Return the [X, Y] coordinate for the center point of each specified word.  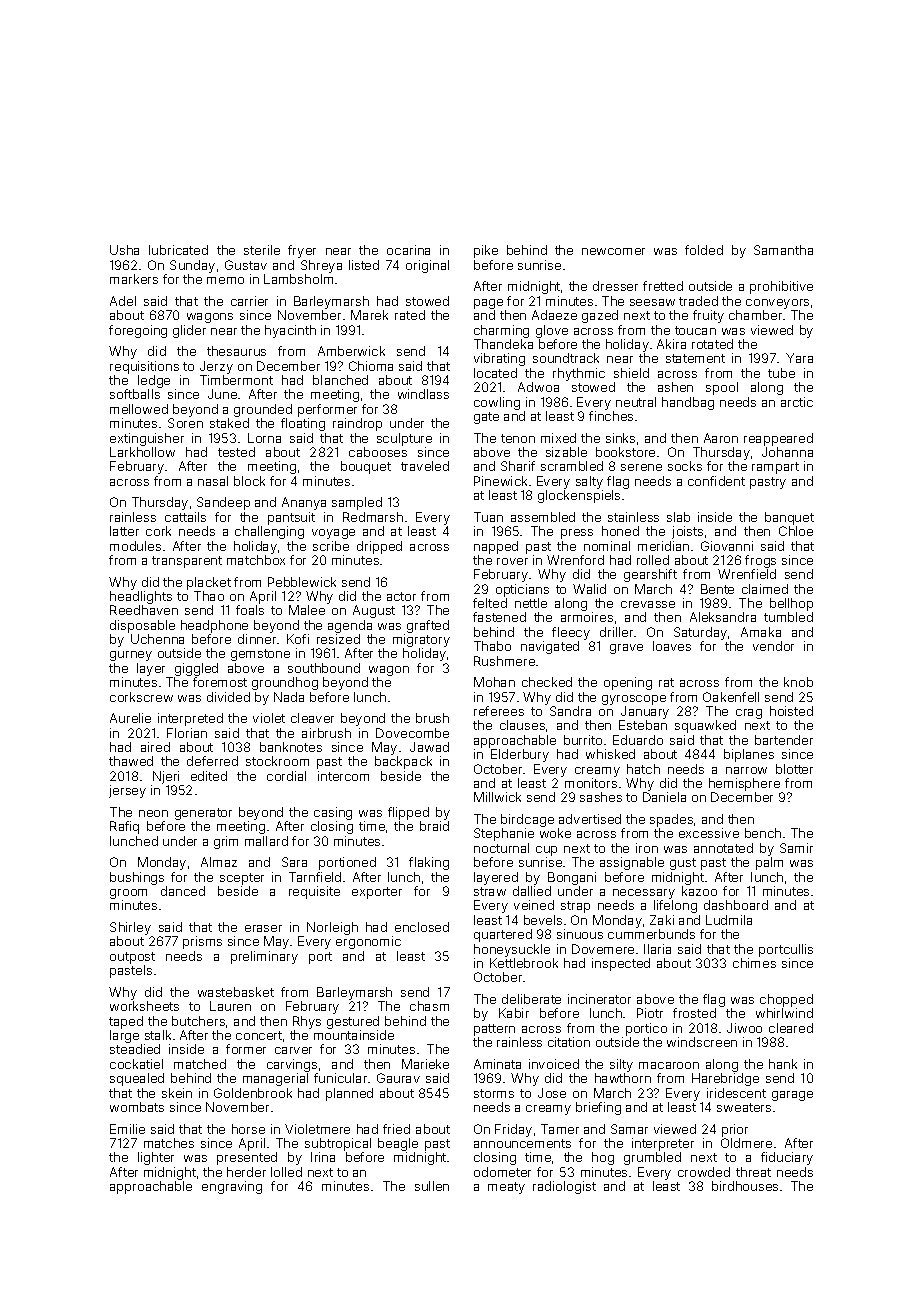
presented [247, 1158]
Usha [124, 250]
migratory [421, 640]
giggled [196, 669]
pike [486, 251]
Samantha [783, 250]
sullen [432, 1186]
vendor [773, 646]
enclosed [422, 927]
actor [401, 596]
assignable [632, 863]
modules [135, 546]
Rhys [307, 1022]
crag [749, 714]
